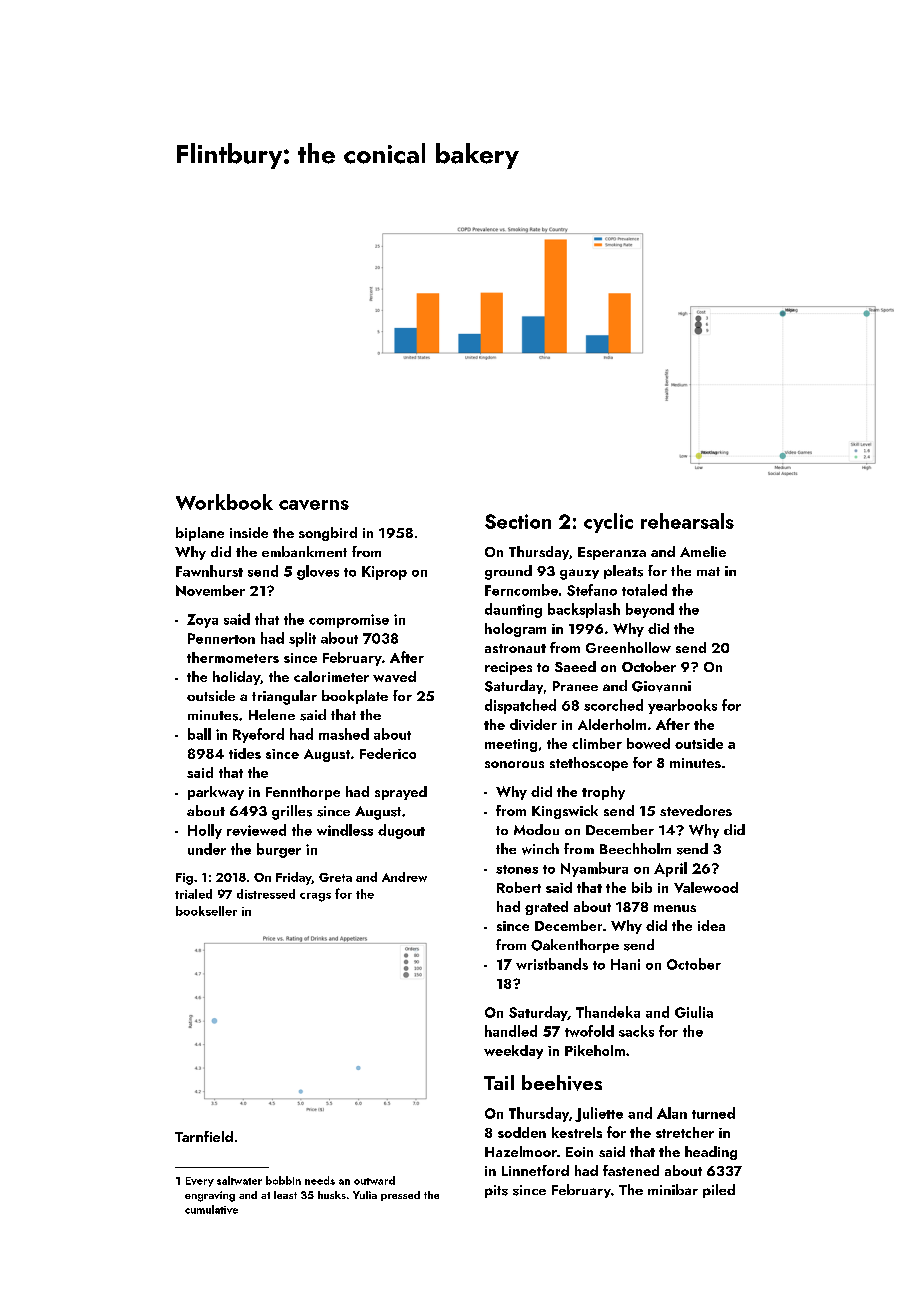 The width and height of the document is (924, 1311). What do you see at coordinates (249, 532) in the document?
I see `inside` at bounding box center [249, 532].
